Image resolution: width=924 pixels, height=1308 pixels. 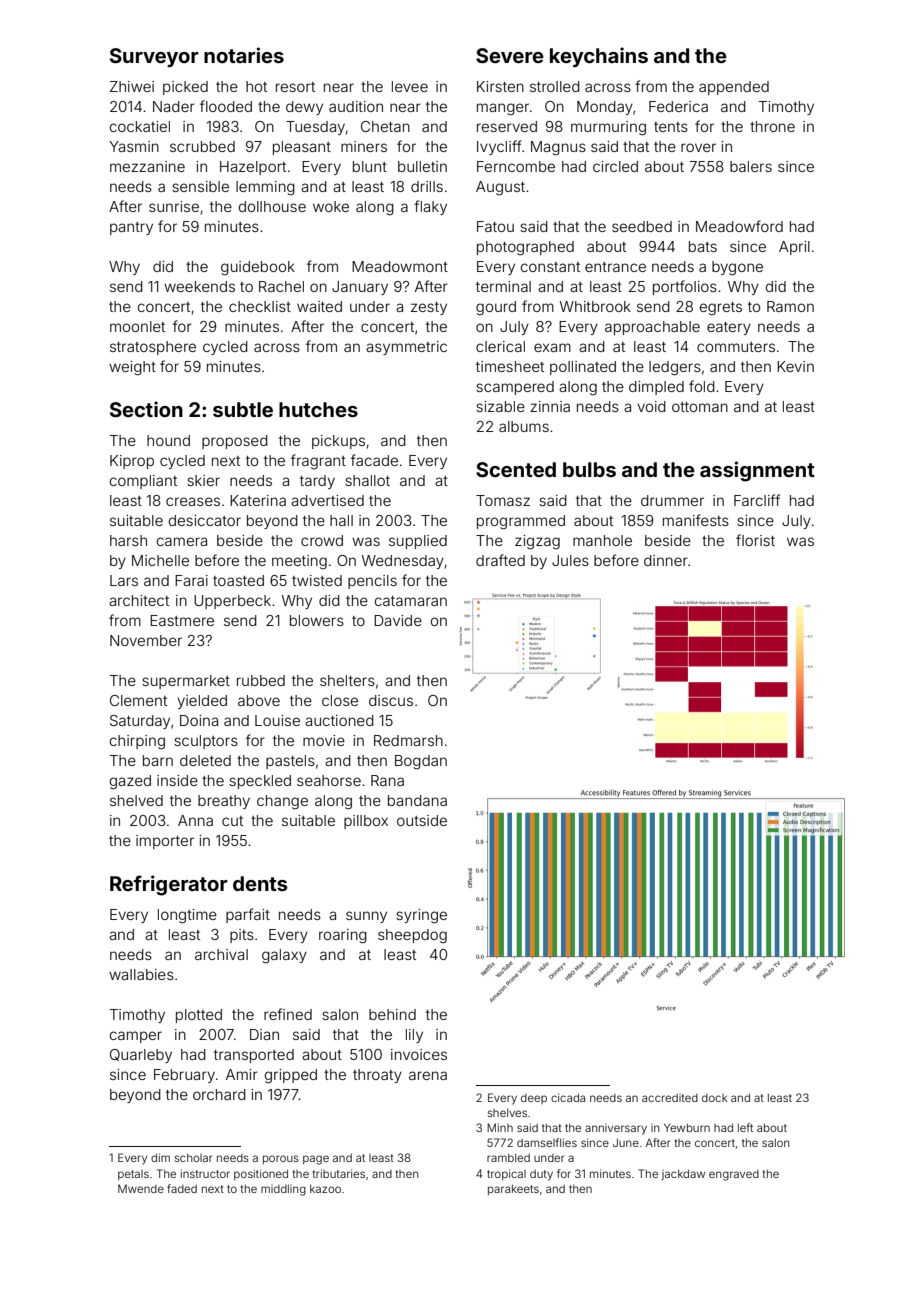 What do you see at coordinates (503, 109) in the screenshot?
I see `manger` at bounding box center [503, 109].
